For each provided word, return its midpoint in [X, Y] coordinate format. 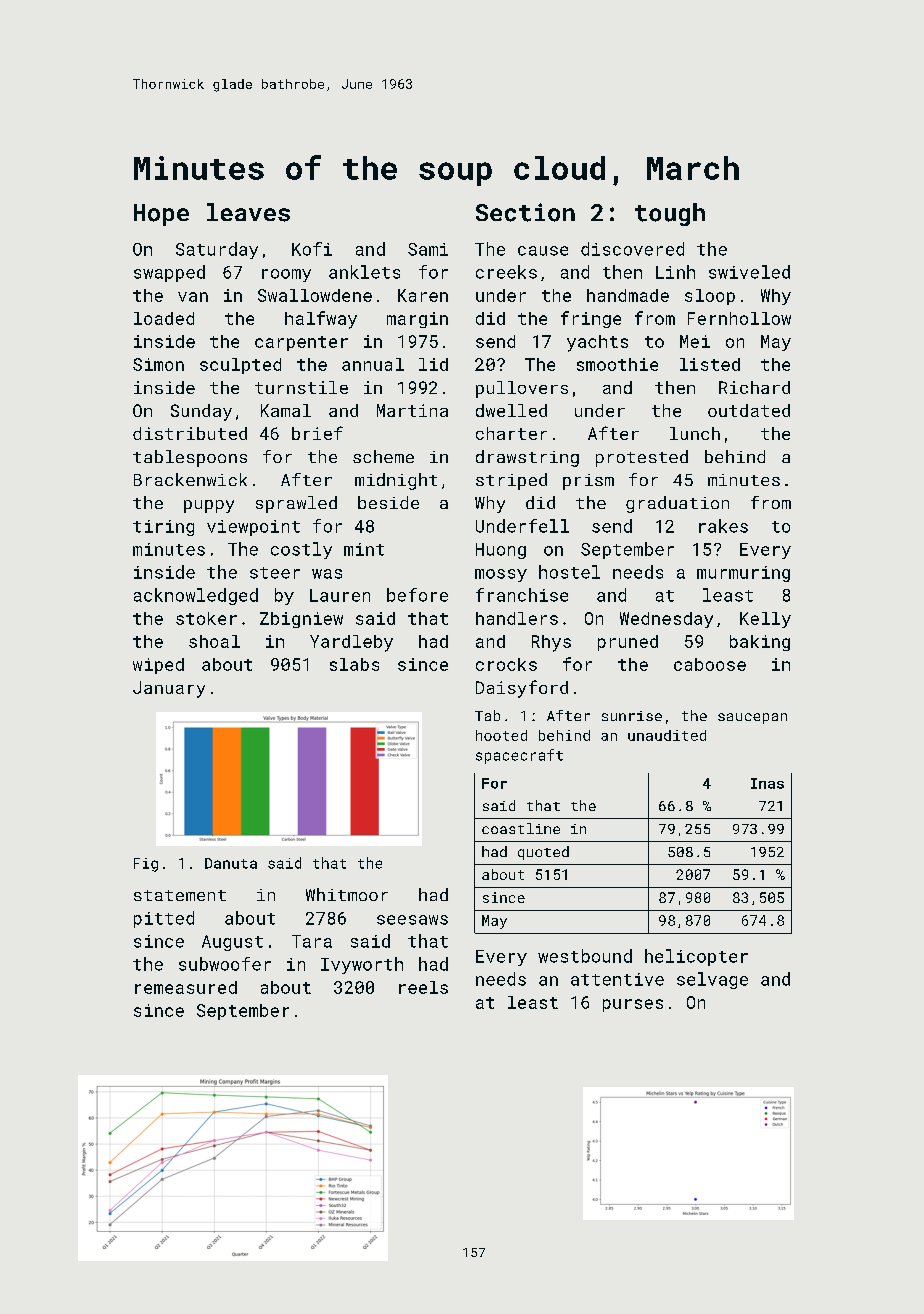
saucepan [752, 718]
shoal [214, 641]
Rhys [551, 643]
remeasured [186, 987]
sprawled [296, 504]
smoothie [617, 364]
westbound [585, 956]
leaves [248, 212]
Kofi [312, 249]
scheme [383, 456]
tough [670, 214]
